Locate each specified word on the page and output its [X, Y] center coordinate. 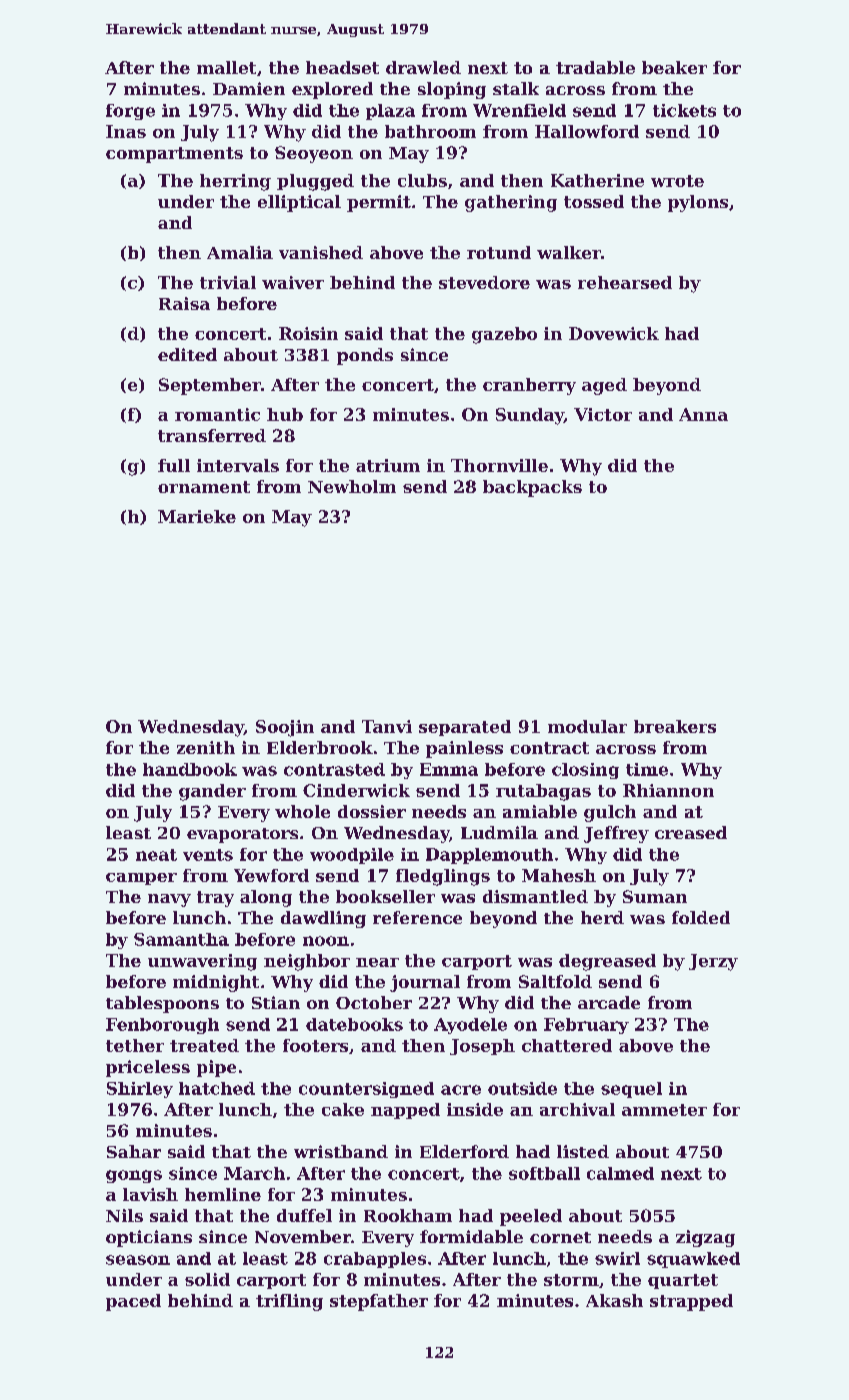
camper [141, 879]
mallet [226, 67]
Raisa [184, 303]
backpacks [532, 488]
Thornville [499, 465]
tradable [595, 67]
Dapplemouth [489, 856]
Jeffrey [616, 834]
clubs [422, 180]
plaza [390, 112]
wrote [677, 181]
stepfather [379, 1302]
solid [207, 1279]
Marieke [197, 516]
